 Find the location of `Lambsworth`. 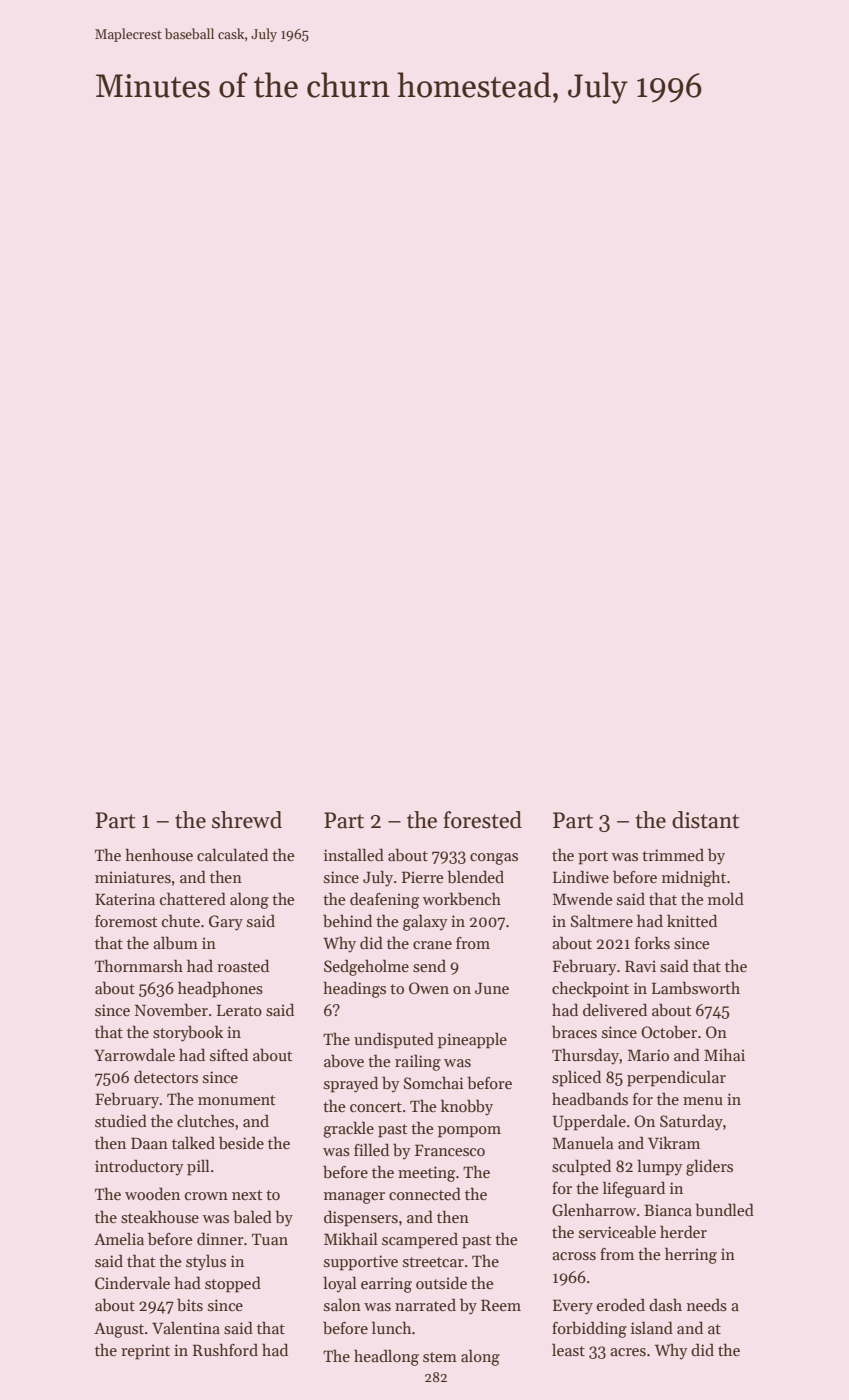

Lambsworth is located at coordinates (696, 988).
